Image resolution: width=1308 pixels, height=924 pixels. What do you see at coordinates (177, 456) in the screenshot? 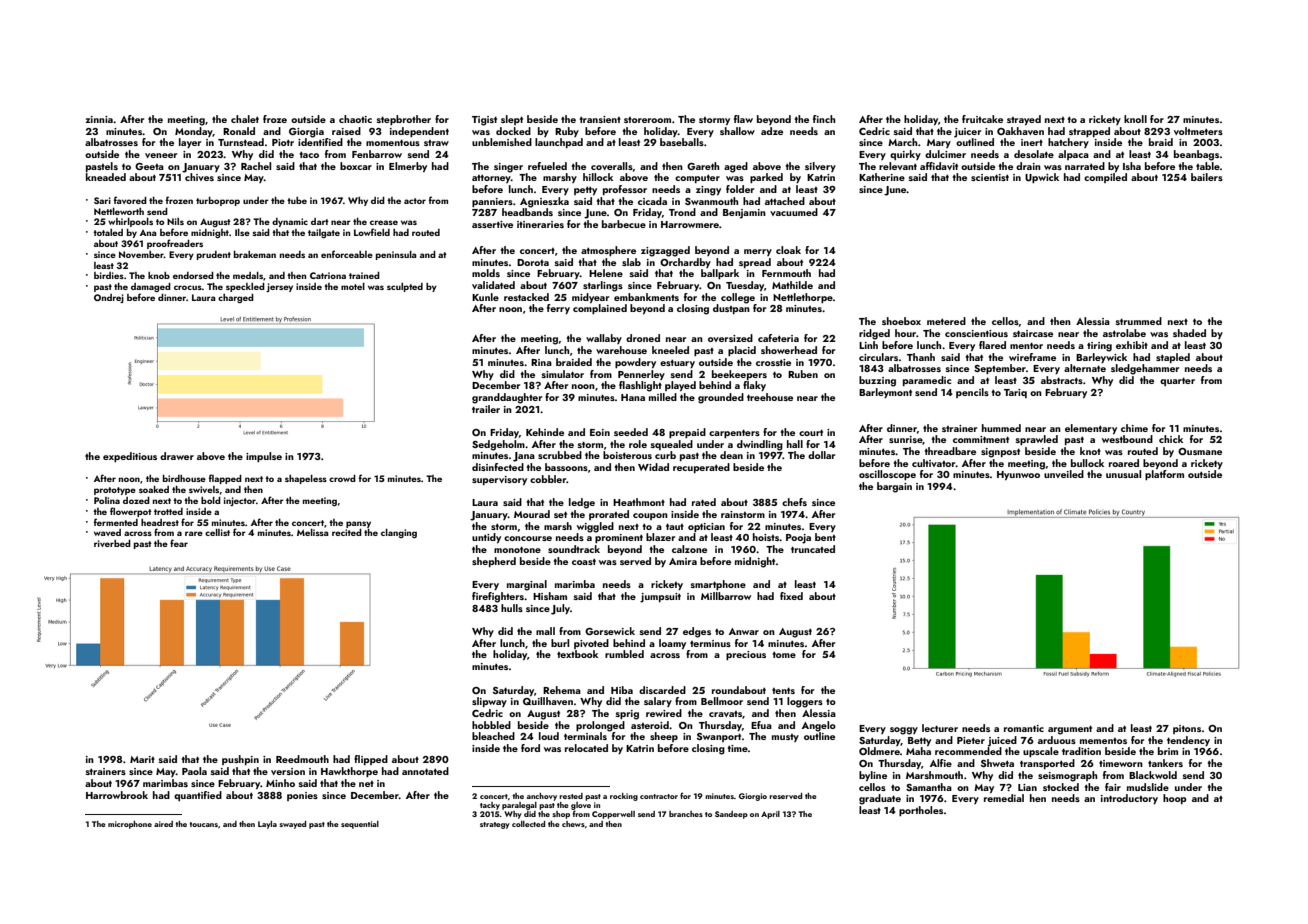
I see `drawer` at bounding box center [177, 456].
